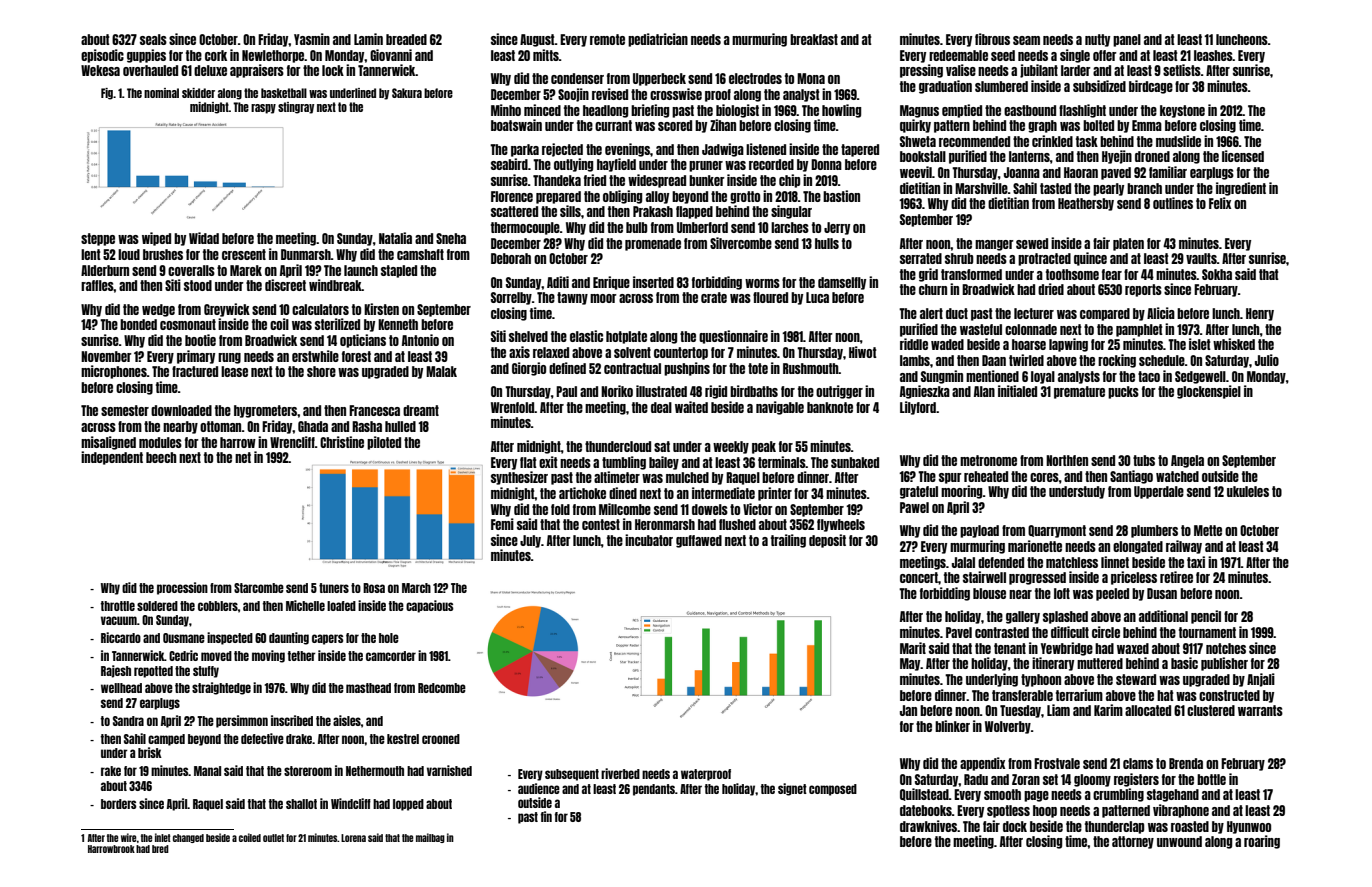 The height and width of the screenshot is (887, 1372). I want to click on Julio, so click(1267, 360).
